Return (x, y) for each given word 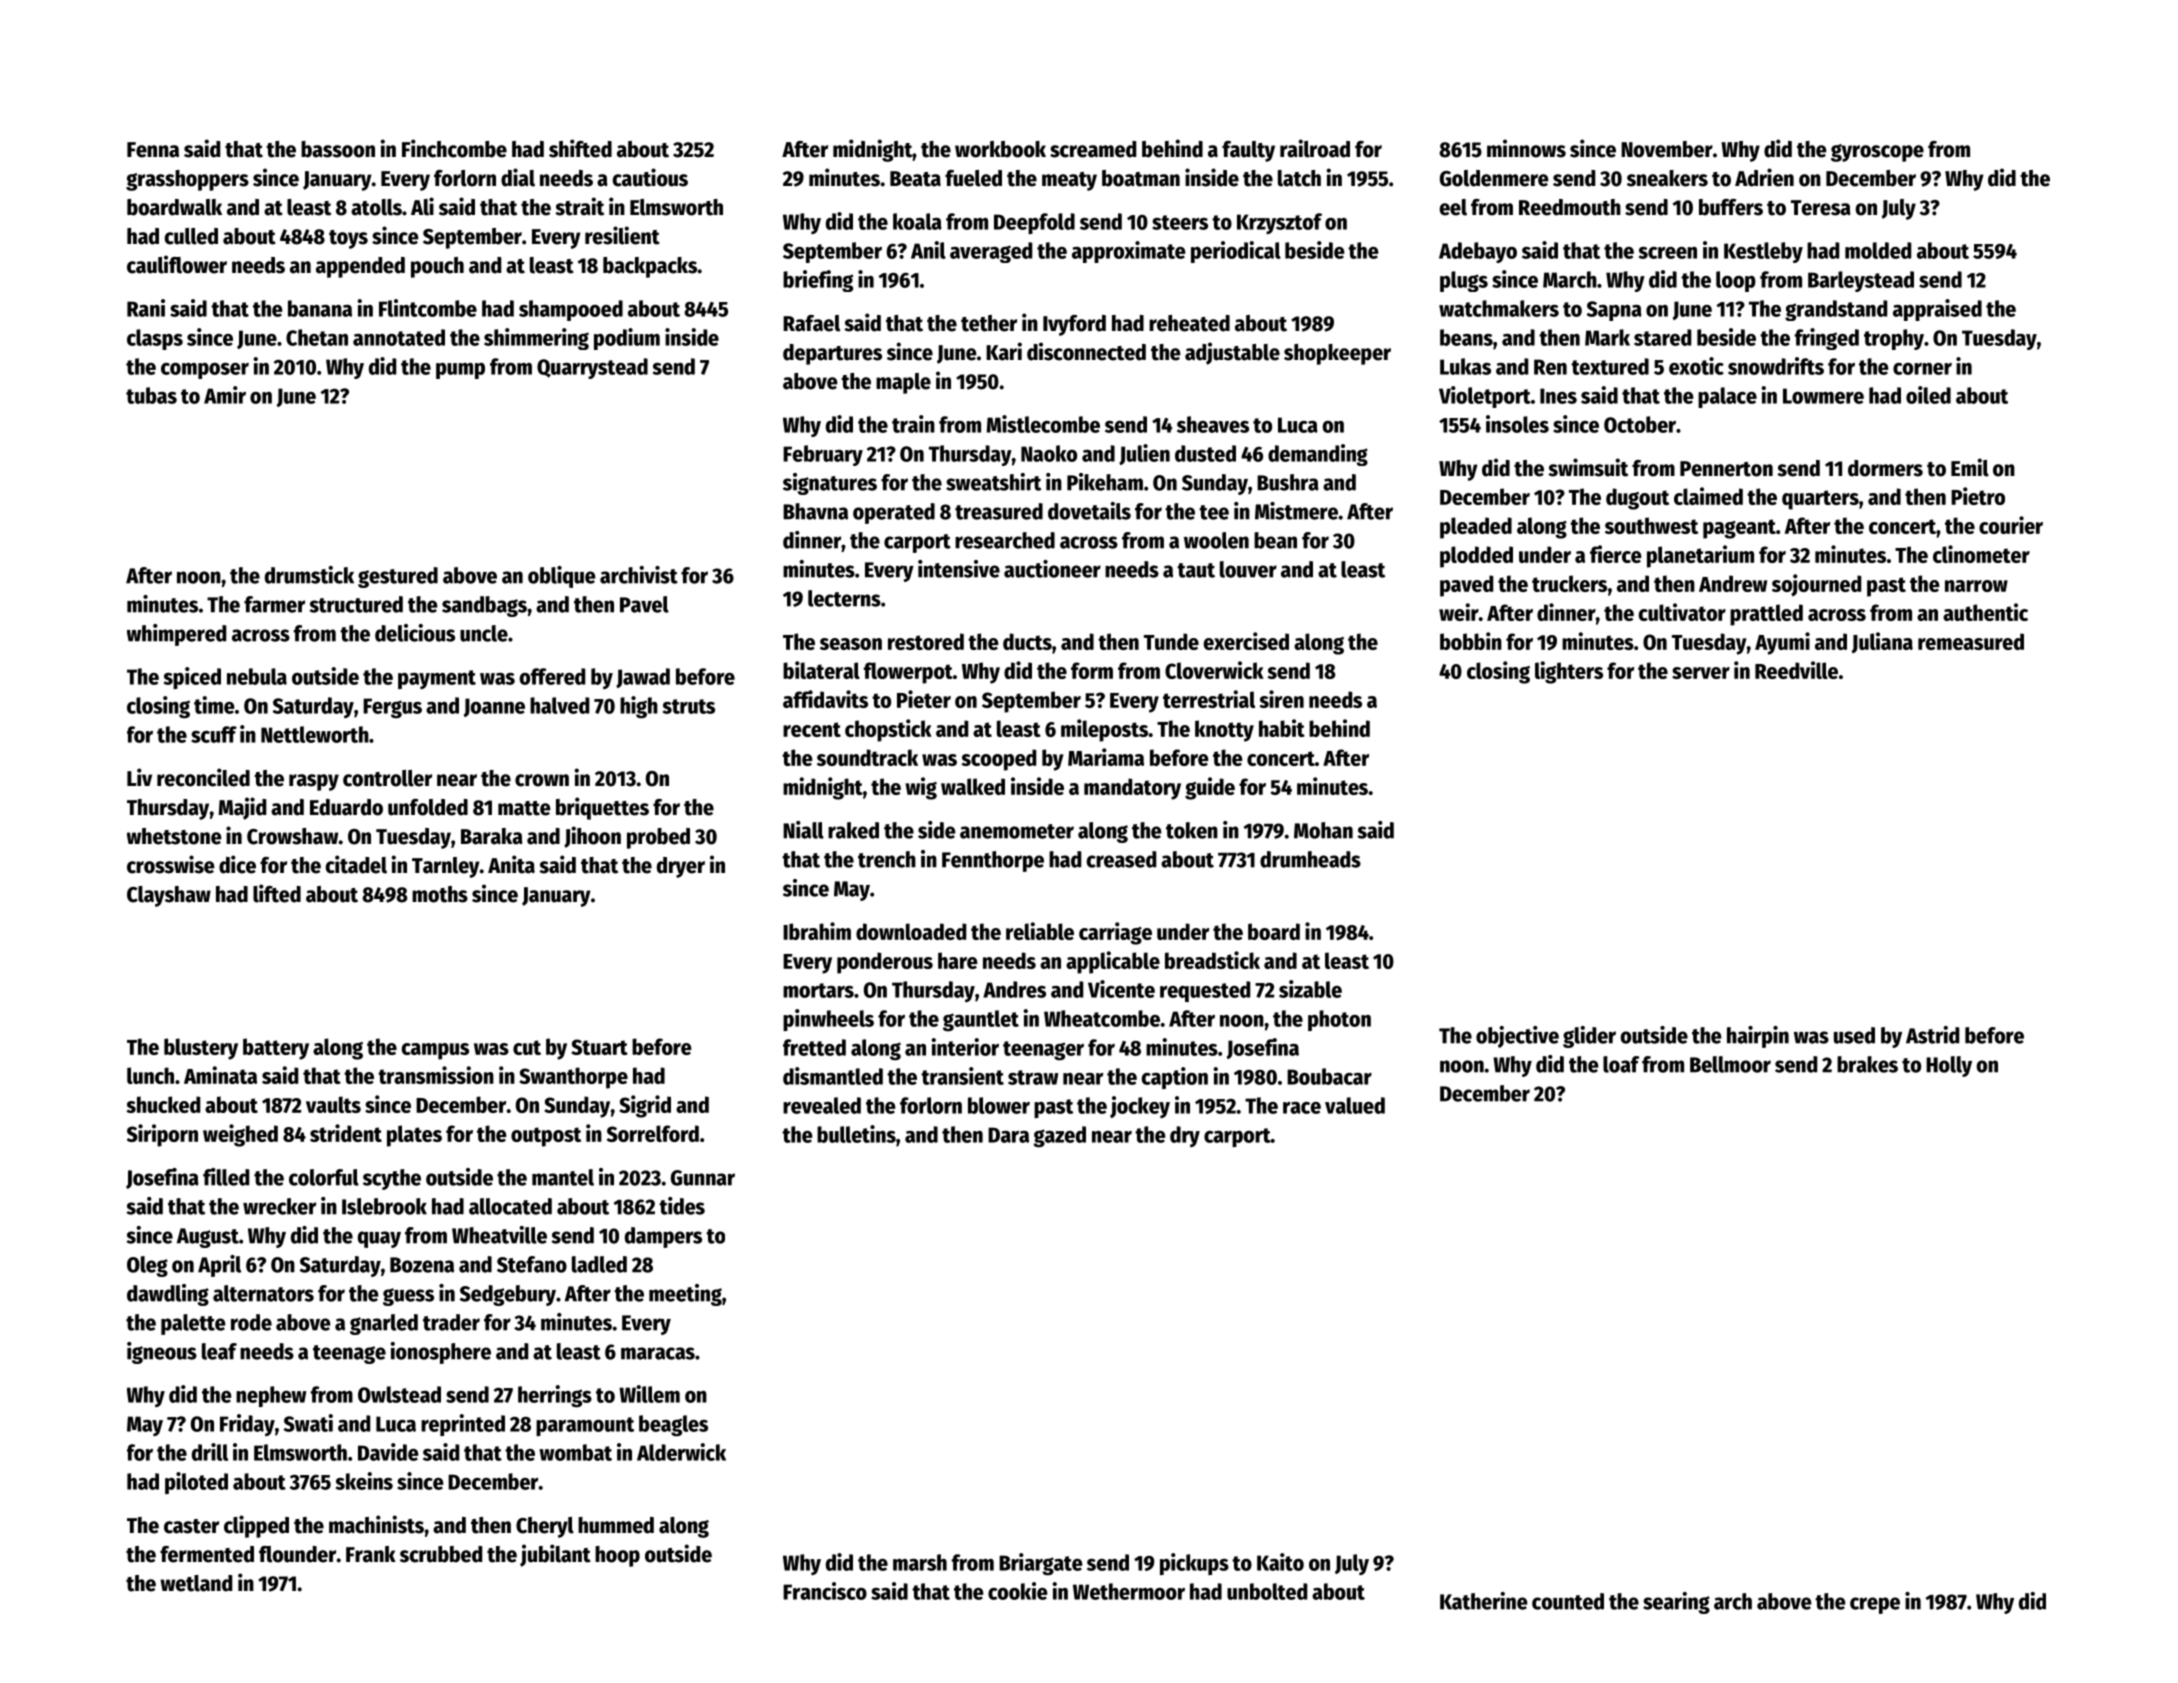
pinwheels (828, 1020)
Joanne (494, 707)
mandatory (1132, 789)
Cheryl (545, 1527)
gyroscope (1877, 153)
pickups (1194, 1564)
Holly (1949, 1066)
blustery (201, 1049)
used (1854, 1035)
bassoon (338, 149)
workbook (1000, 149)
